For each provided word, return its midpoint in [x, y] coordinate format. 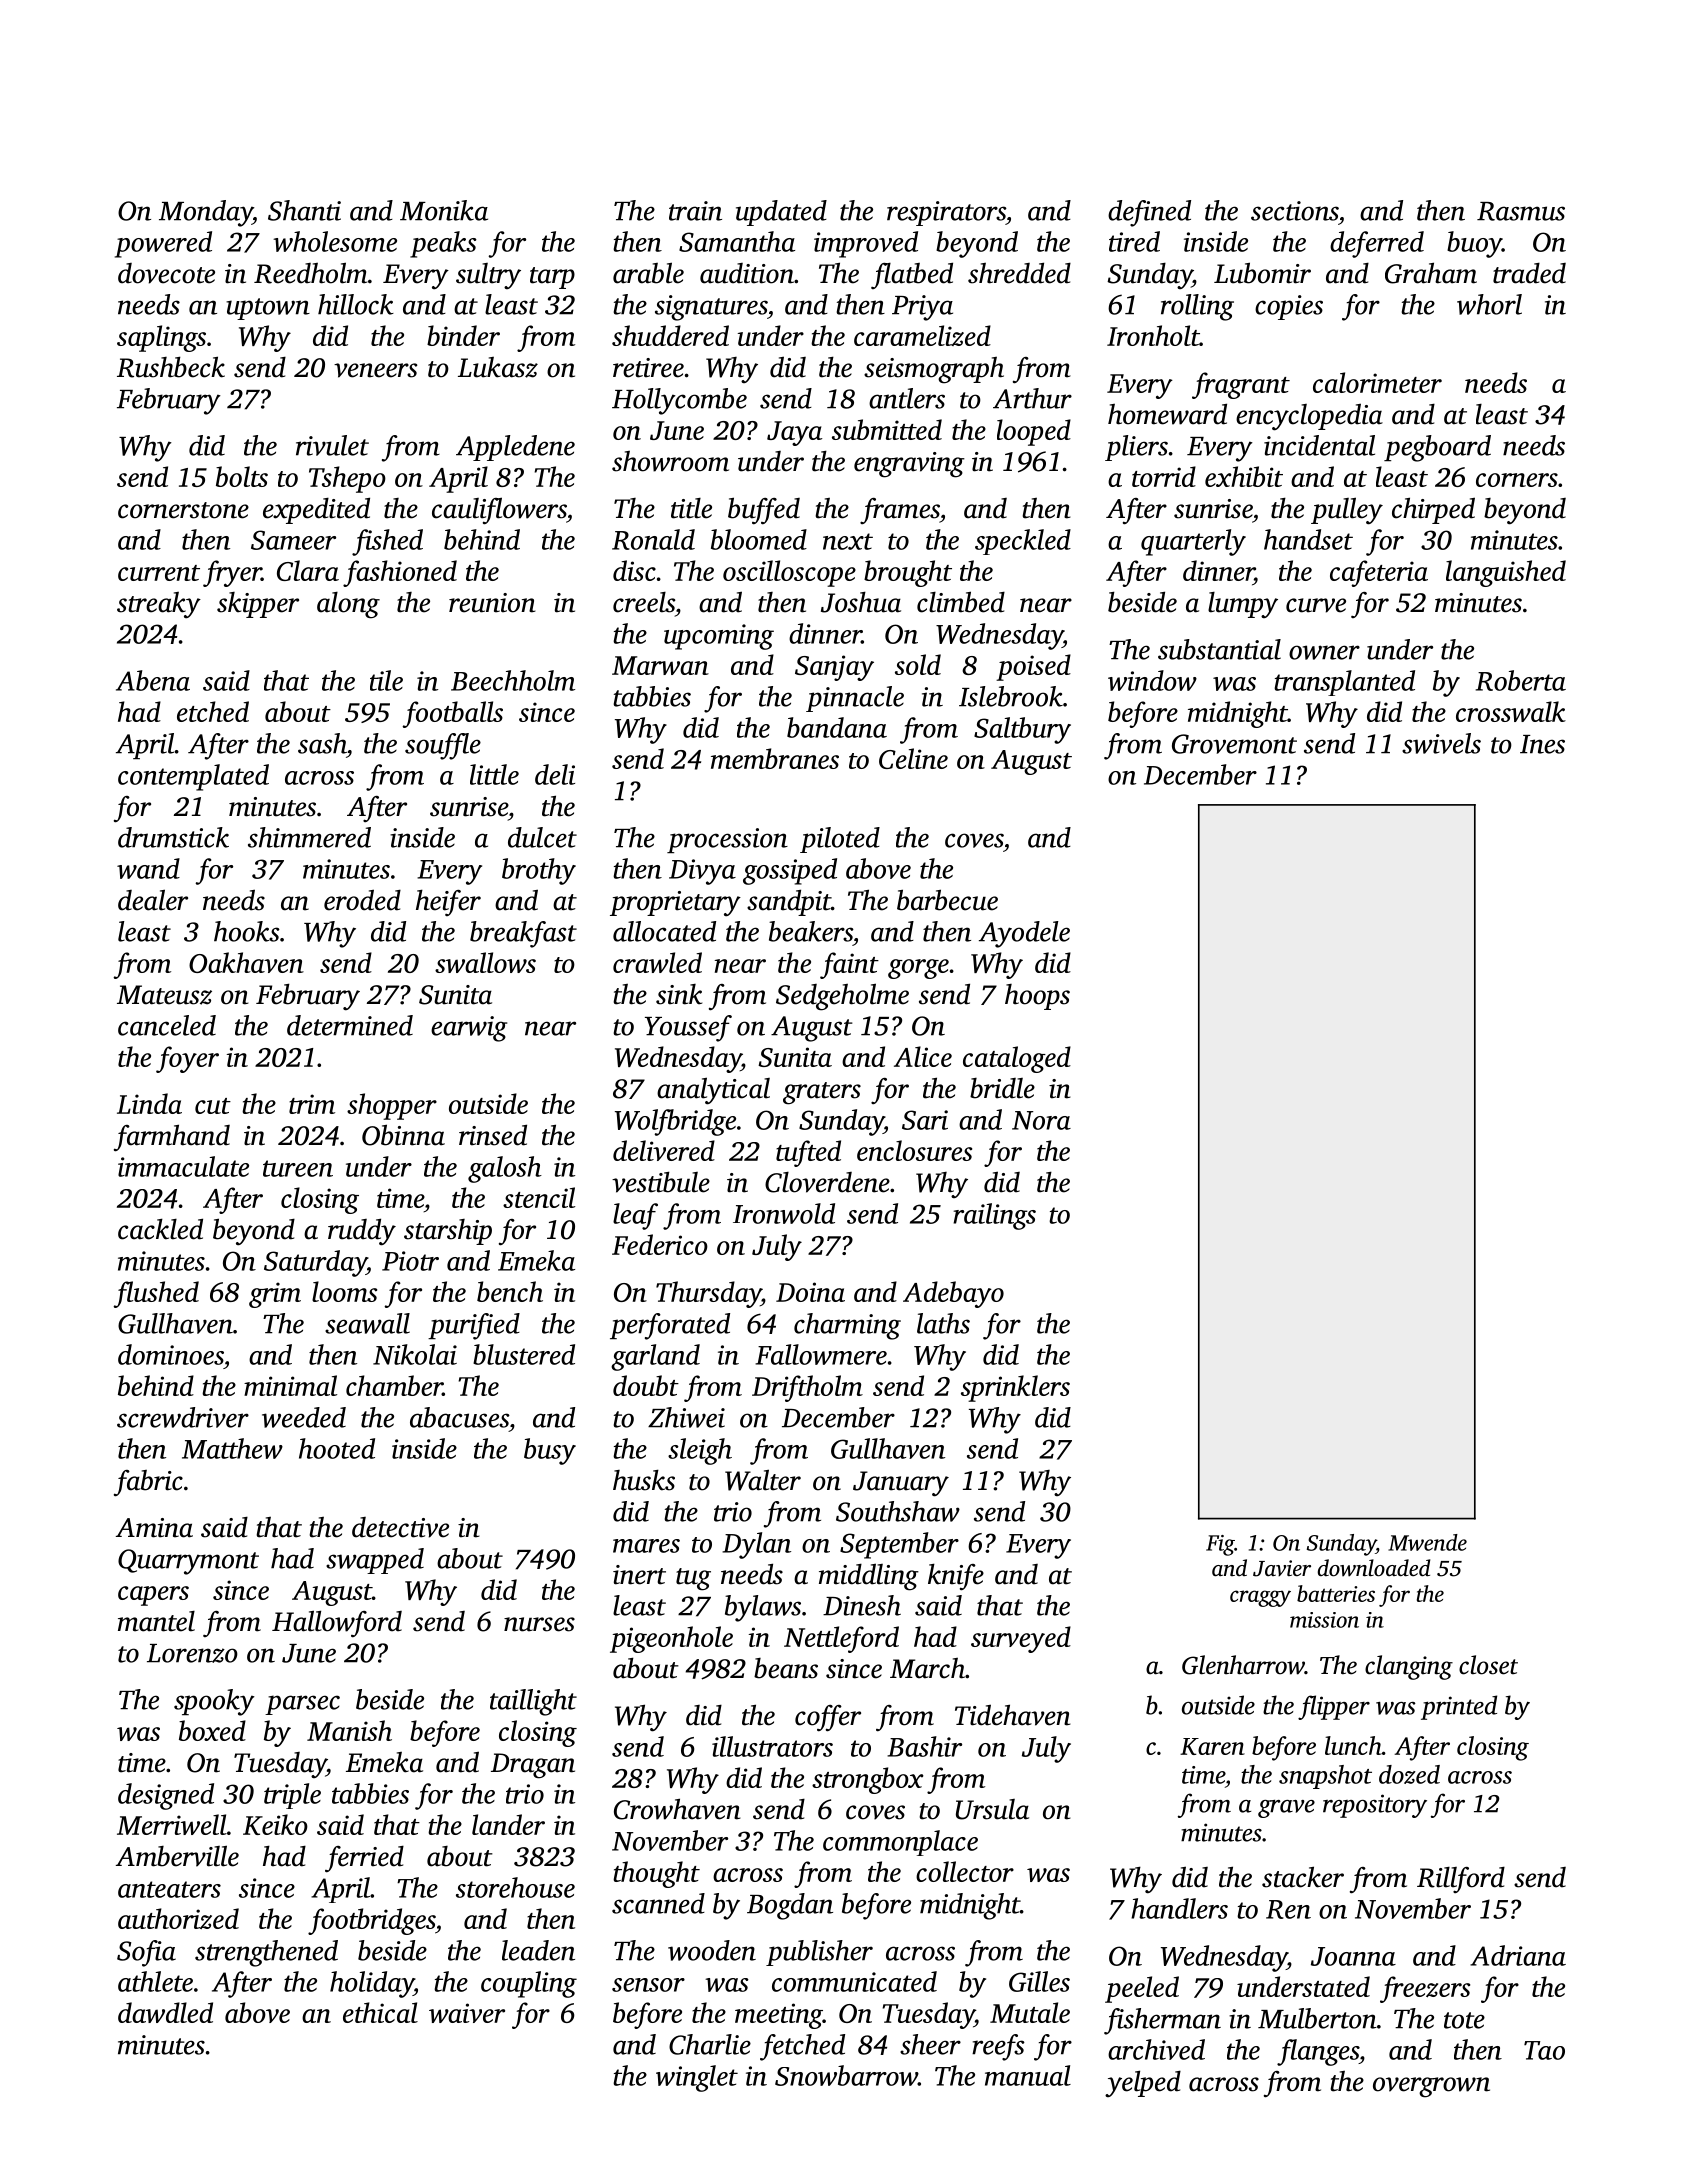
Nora [1041, 1120]
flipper [1334, 1707]
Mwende [1427, 1542]
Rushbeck [171, 367]
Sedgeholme [842, 997]
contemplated [193, 777]
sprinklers [1015, 1388]
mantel [156, 1621]
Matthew [232, 1448]
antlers [907, 398]
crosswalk [1511, 711]
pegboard [1437, 448]
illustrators [772, 1746]
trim [312, 1104]
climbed [961, 602]
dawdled [165, 2012]
